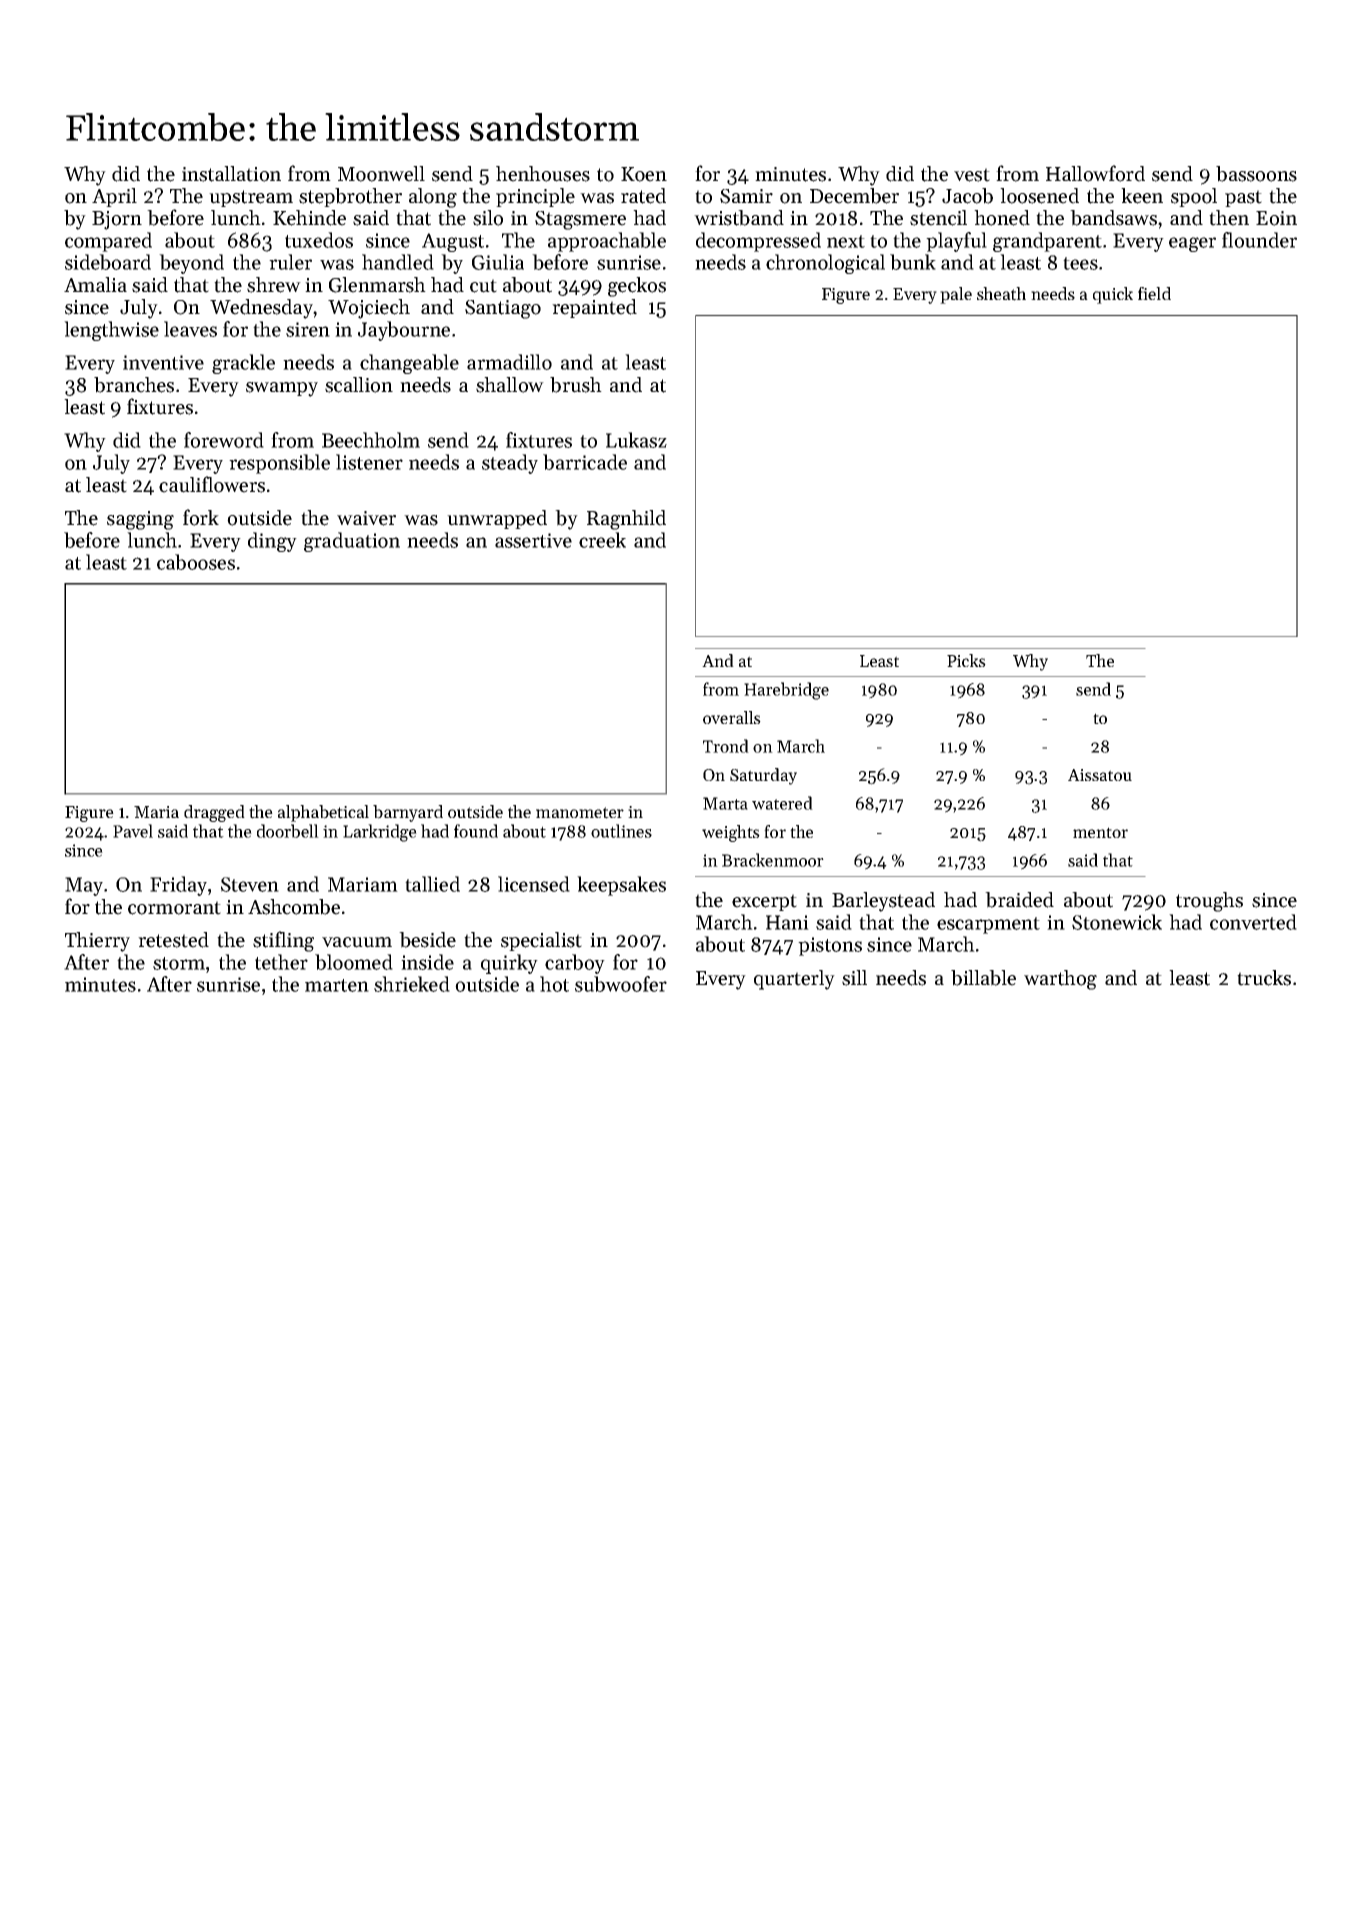 Image resolution: width=1362 pixels, height=1926 pixels. Describe the element at coordinates (966, 660) in the screenshot. I see `Picks` at that location.
